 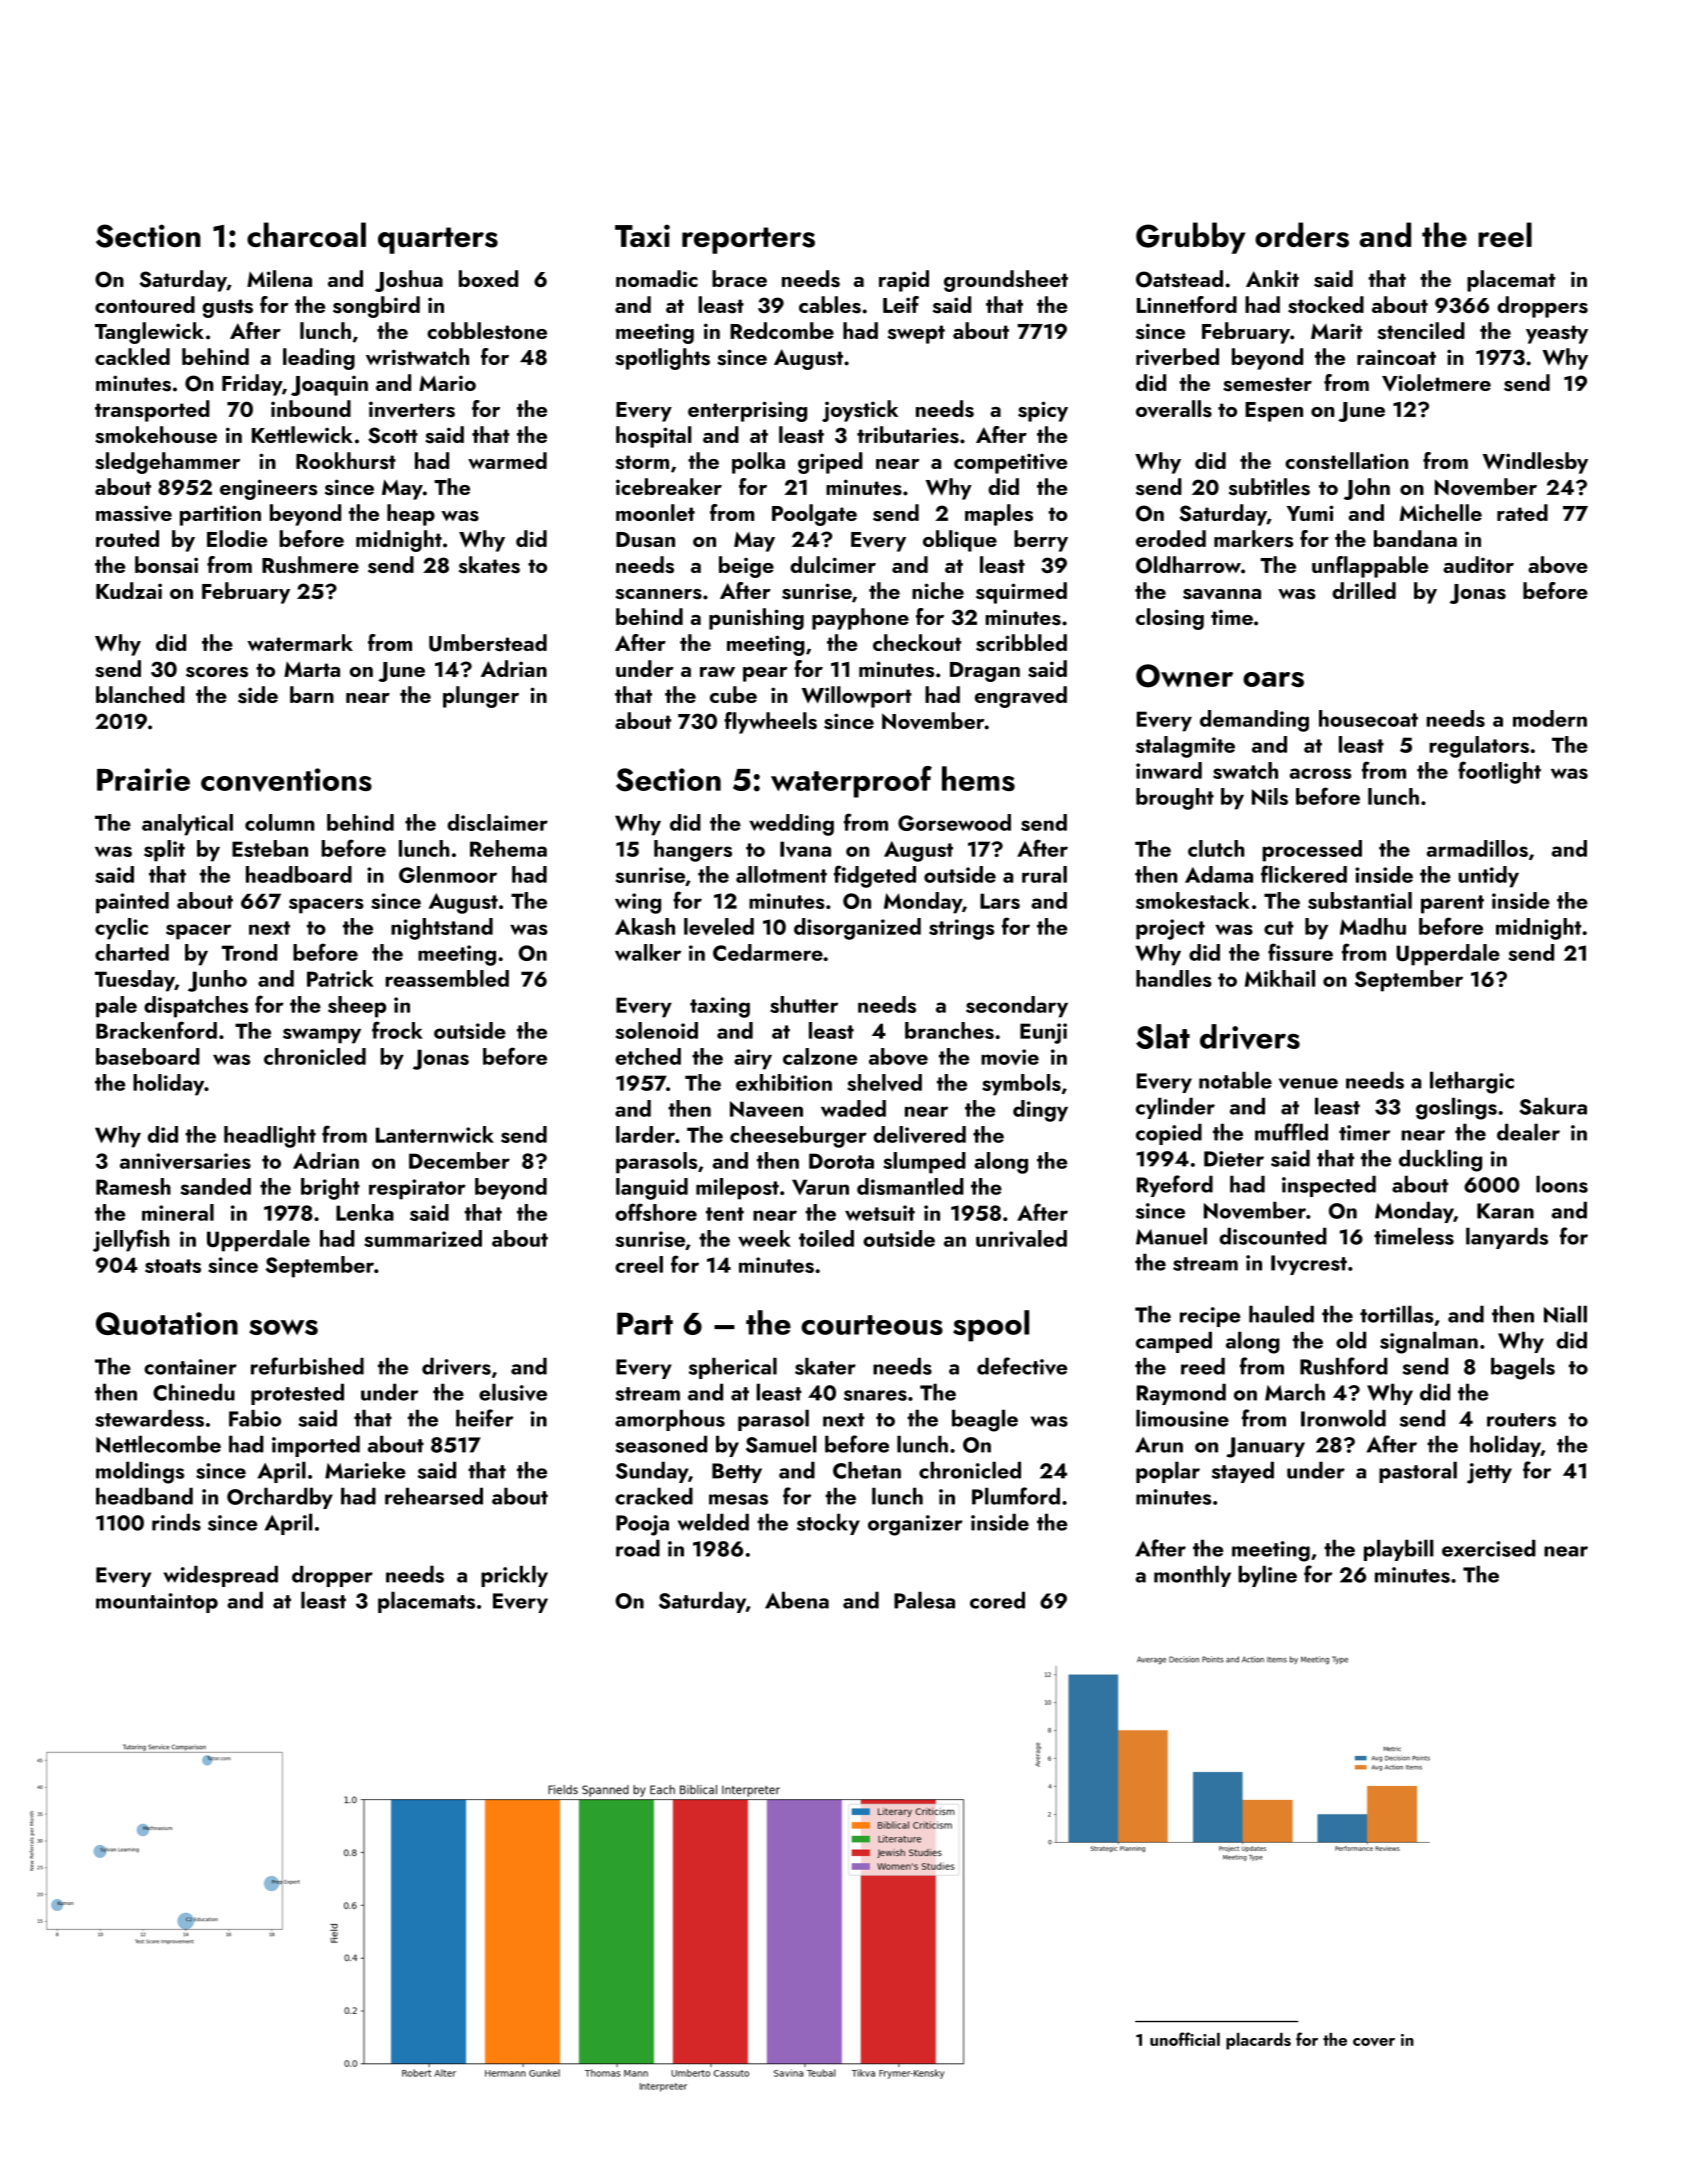 I want to click on Espen, so click(x=1274, y=412).
